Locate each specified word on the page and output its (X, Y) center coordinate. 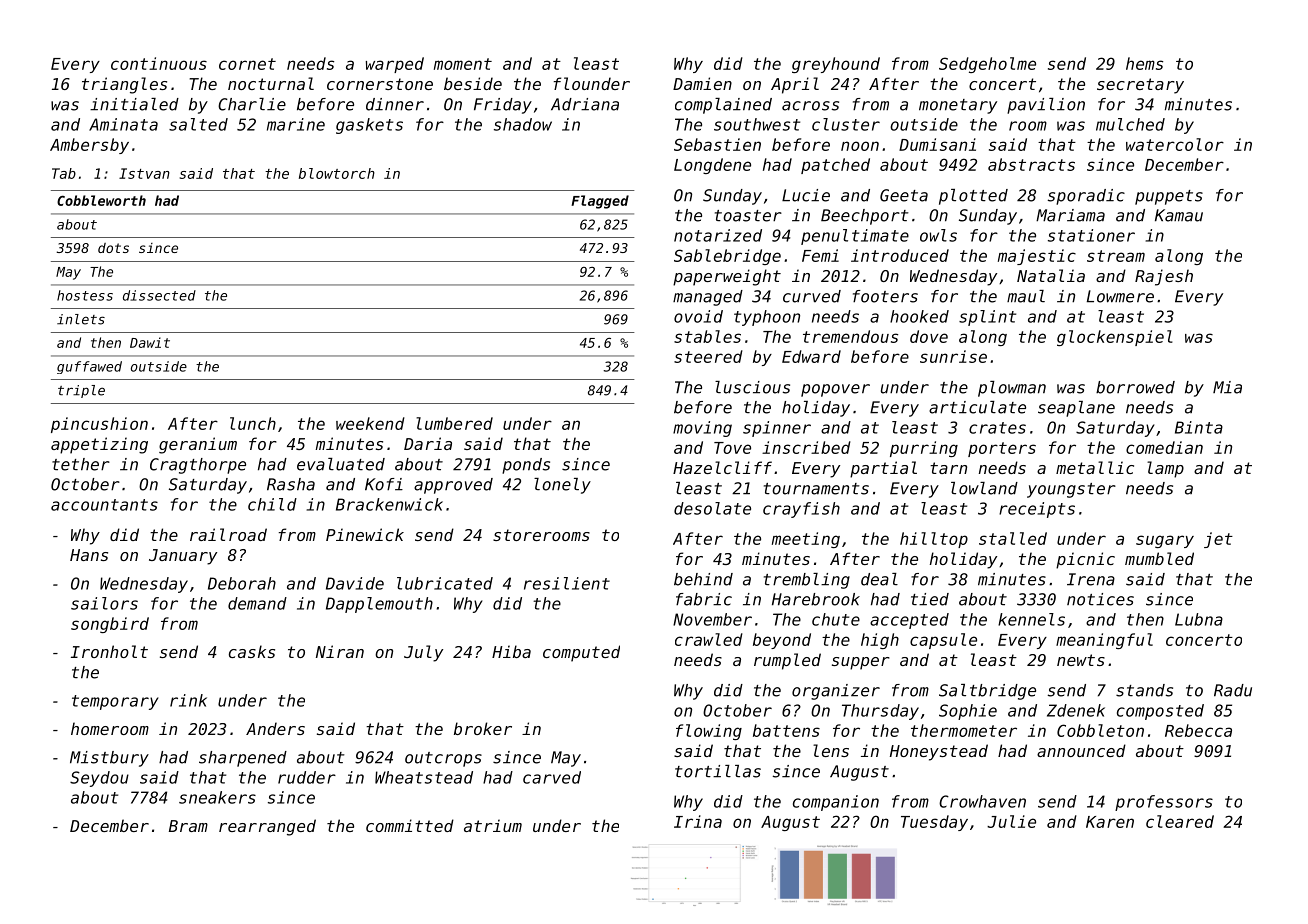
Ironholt (109, 651)
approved (453, 486)
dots (113, 248)
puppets (1169, 197)
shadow (523, 124)
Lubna (1199, 619)
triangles (124, 85)
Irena (1091, 579)
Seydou (99, 779)
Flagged (600, 202)
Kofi (384, 484)
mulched (1130, 124)
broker (483, 728)
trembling (807, 581)
